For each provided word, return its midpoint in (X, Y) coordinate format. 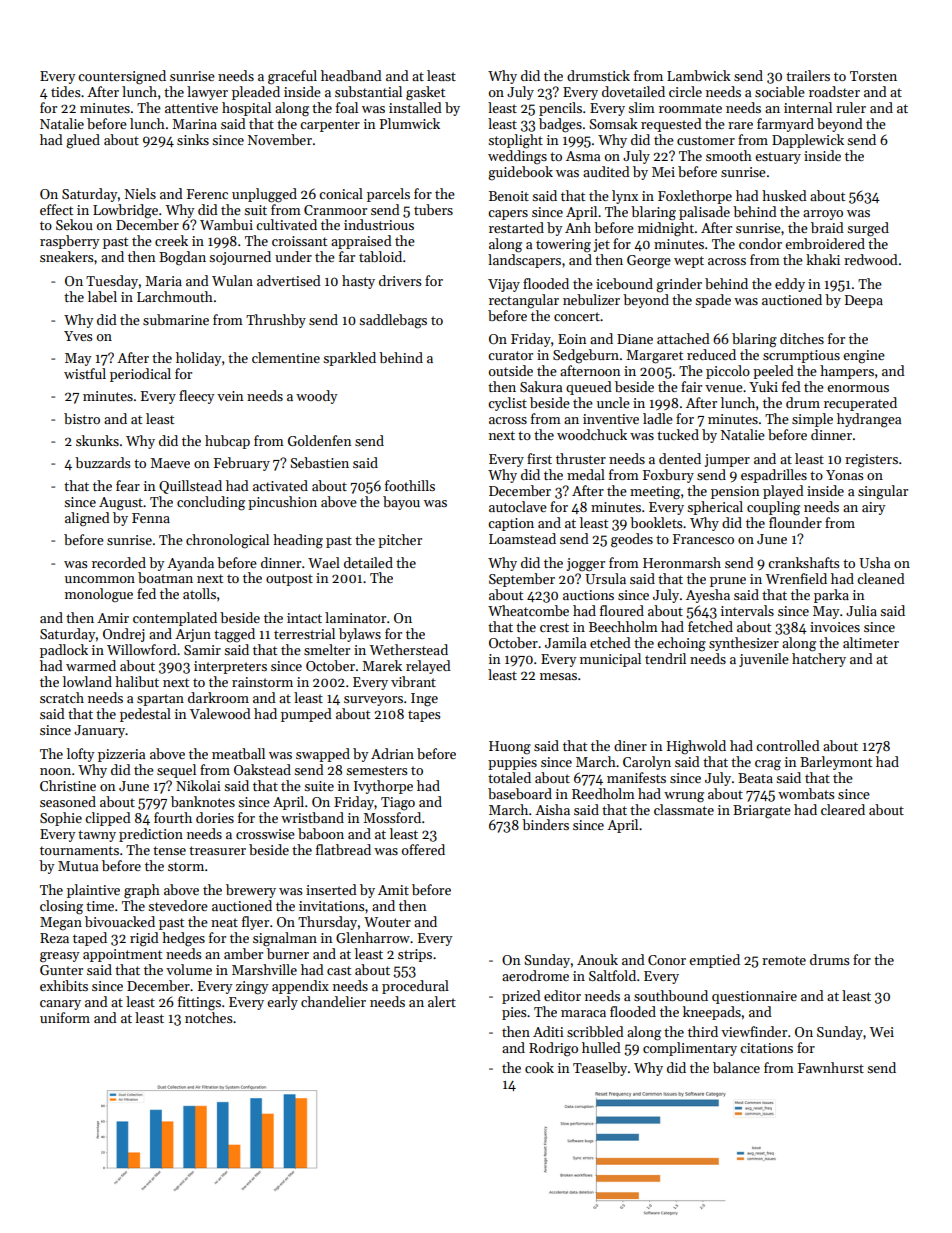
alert (442, 1001)
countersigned (122, 77)
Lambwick (699, 75)
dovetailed (633, 91)
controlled (788, 745)
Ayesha (708, 596)
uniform (65, 1017)
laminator (355, 617)
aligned (87, 519)
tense (169, 850)
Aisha (552, 809)
